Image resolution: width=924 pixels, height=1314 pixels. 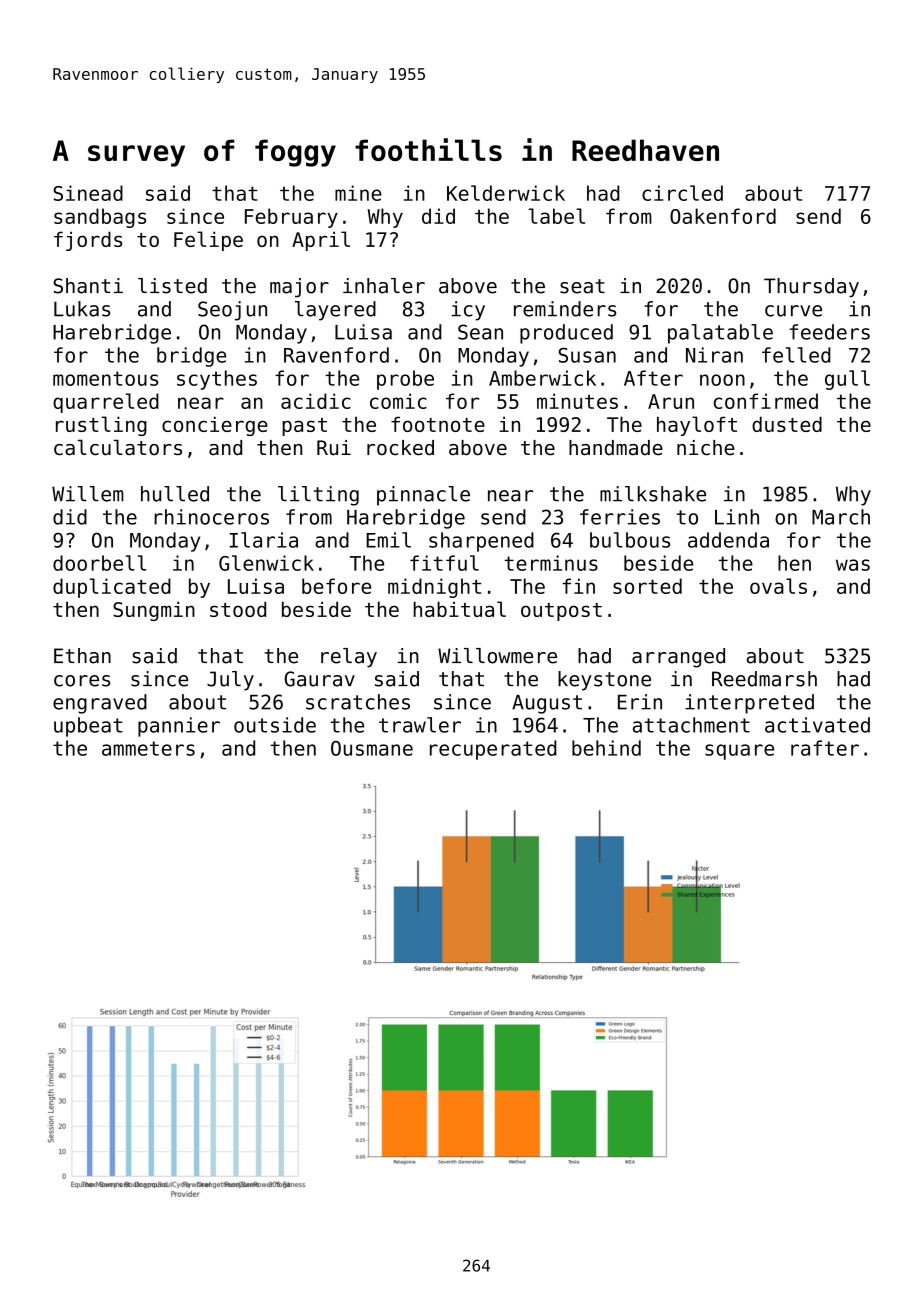 What do you see at coordinates (551, 563) in the page?
I see `terminus` at bounding box center [551, 563].
